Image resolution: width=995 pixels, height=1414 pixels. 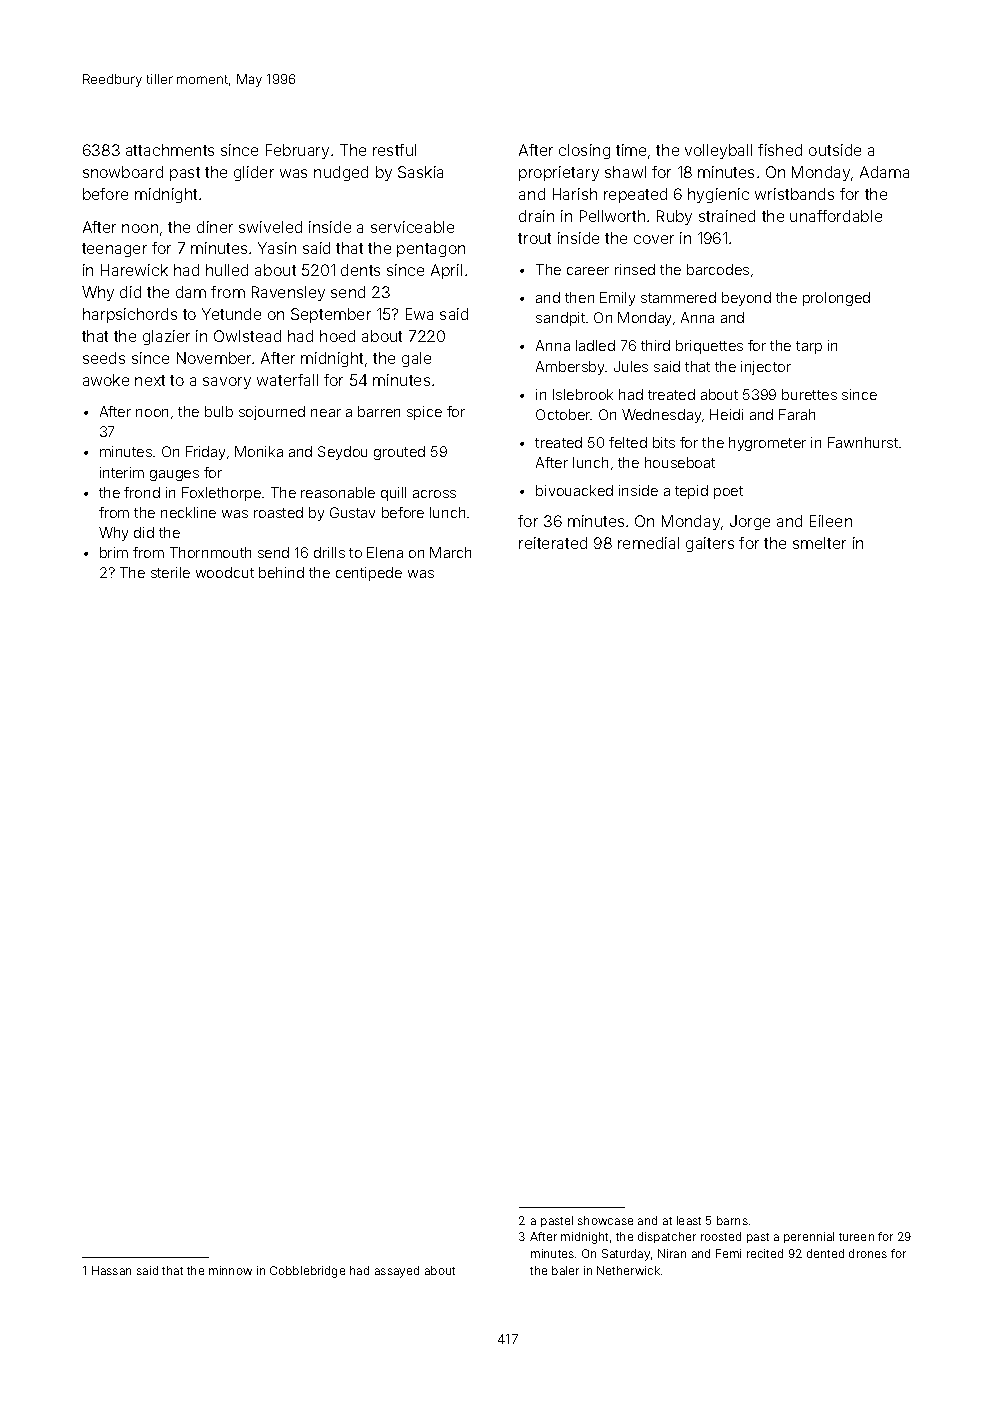 I want to click on behind, so click(x=281, y=572).
